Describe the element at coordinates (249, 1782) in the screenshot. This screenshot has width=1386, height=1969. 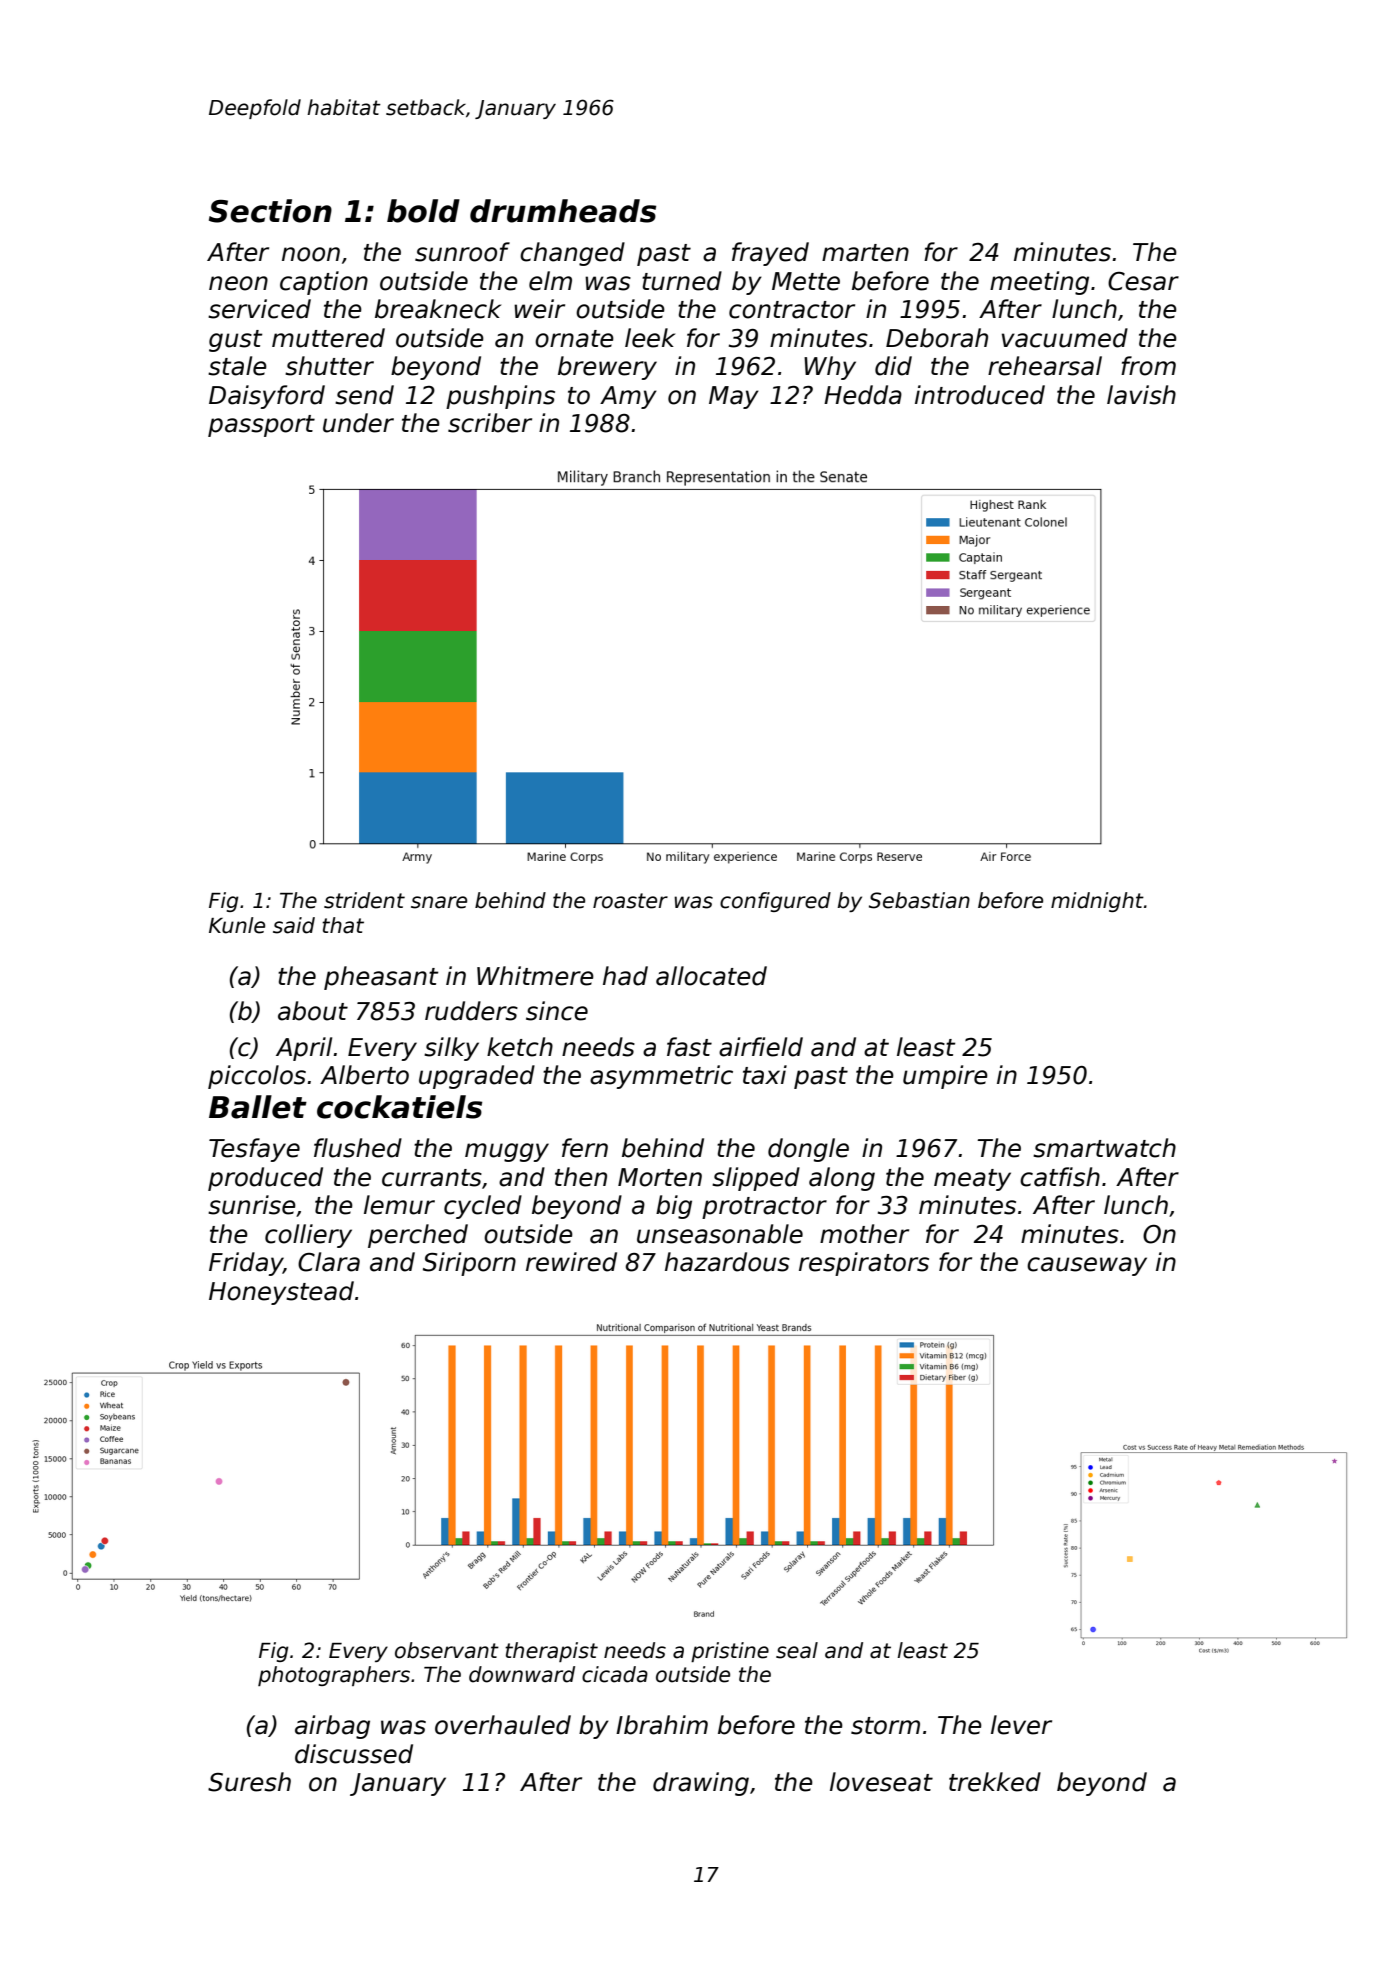
I see `Suresh` at that location.
